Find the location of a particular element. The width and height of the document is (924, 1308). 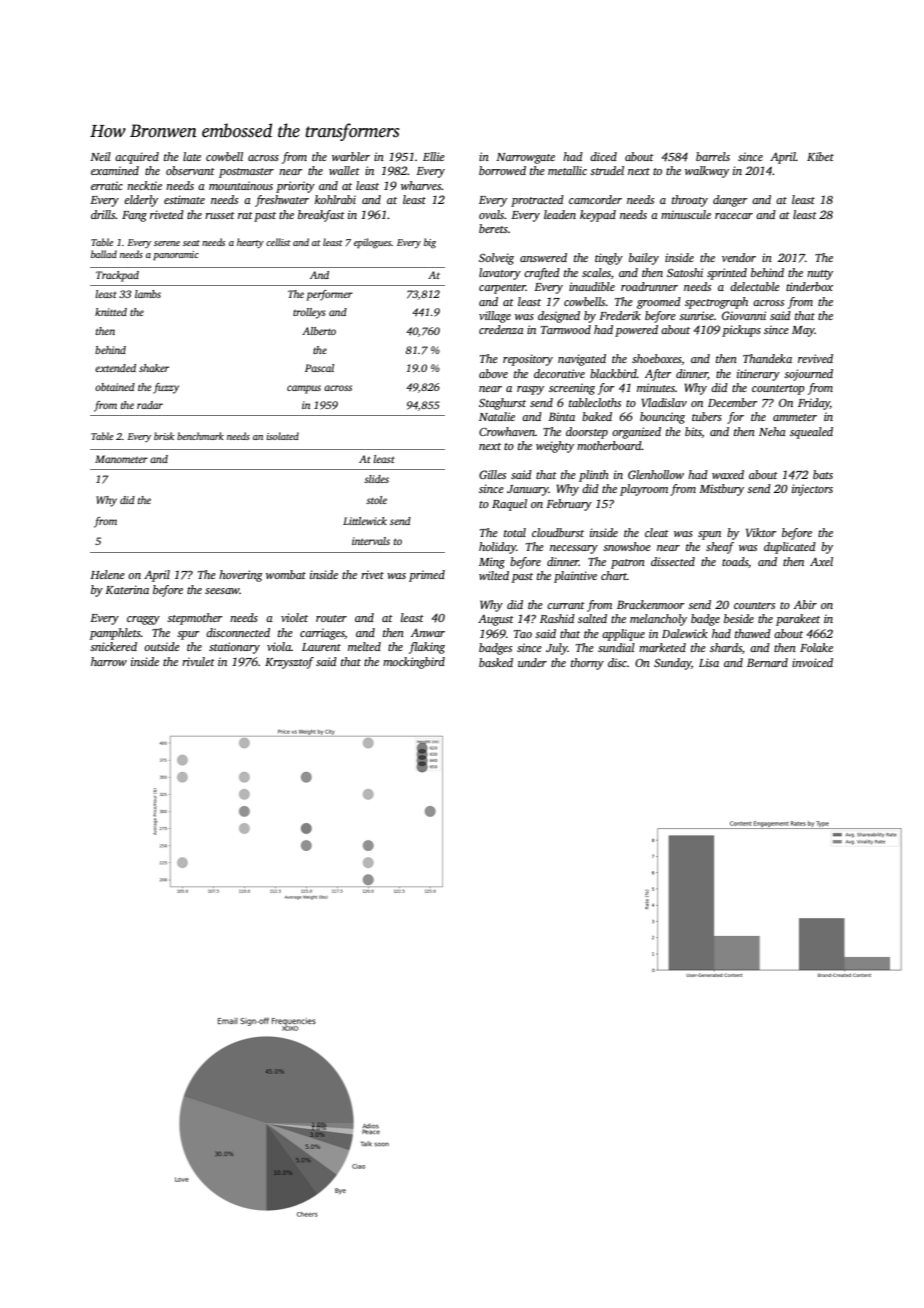

Helene is located at coordinates (107, 574).
